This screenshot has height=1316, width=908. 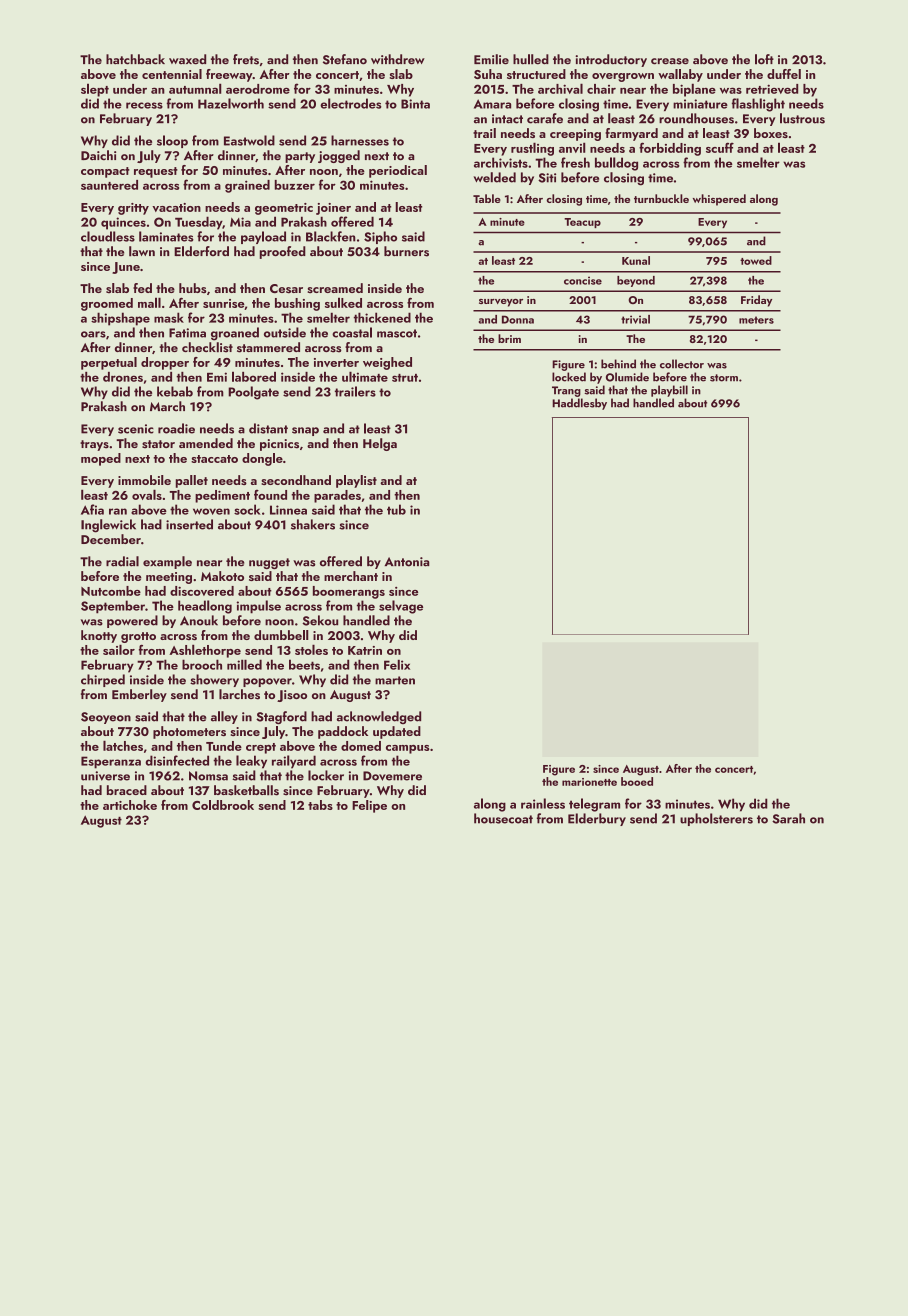 I want to click on sauntered, so click(x=109, y=185).
